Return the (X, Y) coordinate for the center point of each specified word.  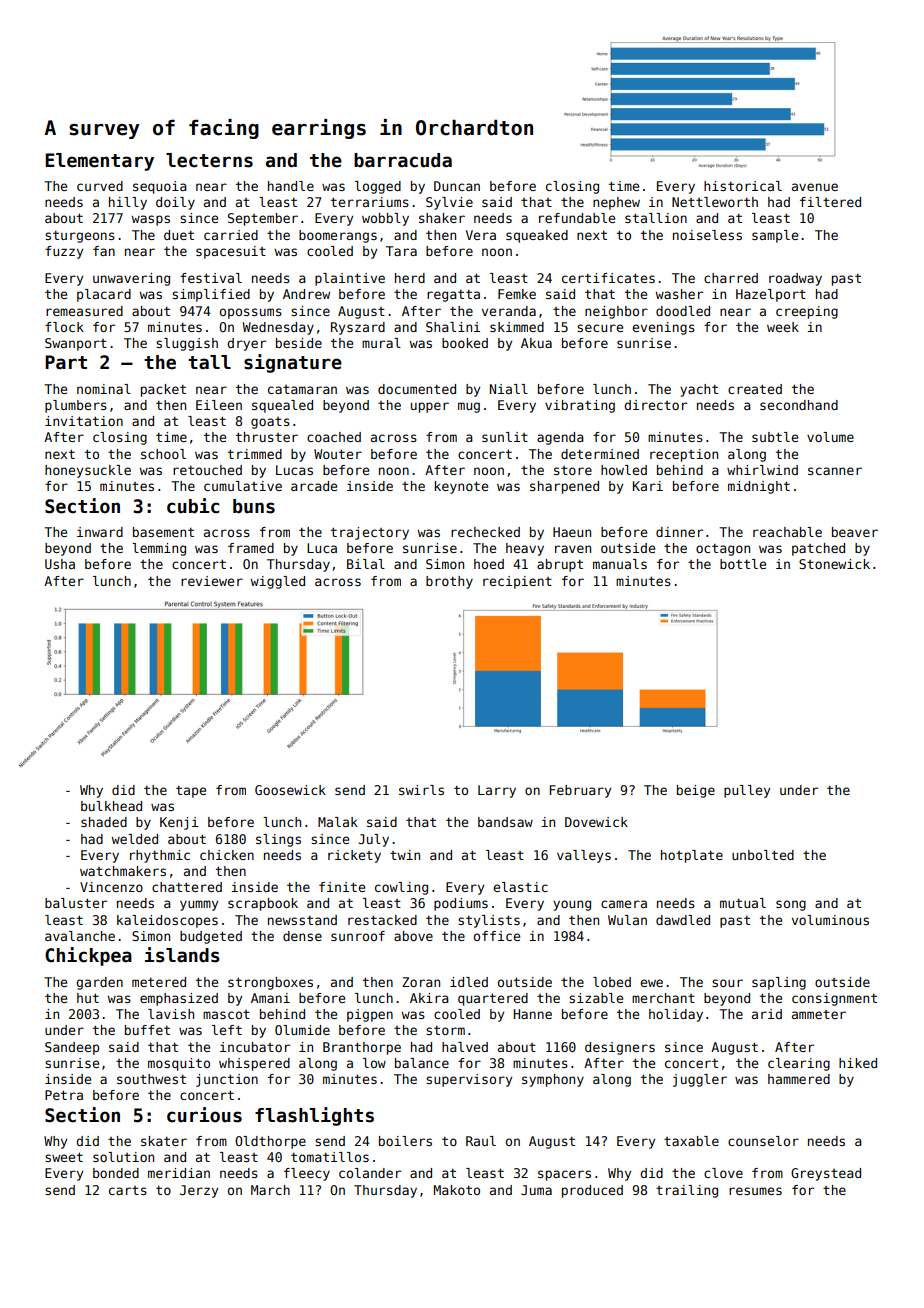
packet (163, 390)
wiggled (277, 582)
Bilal (366, 564)
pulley (747, 791)
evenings (663, 328)
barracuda (403, 160)
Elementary (99, 162)
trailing (687, 1191)
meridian (179, 1173)
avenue (815, 187)
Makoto (457, 1190)
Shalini (453, 327)
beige (696, 791)
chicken (227, 855)
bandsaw (505, 822)
